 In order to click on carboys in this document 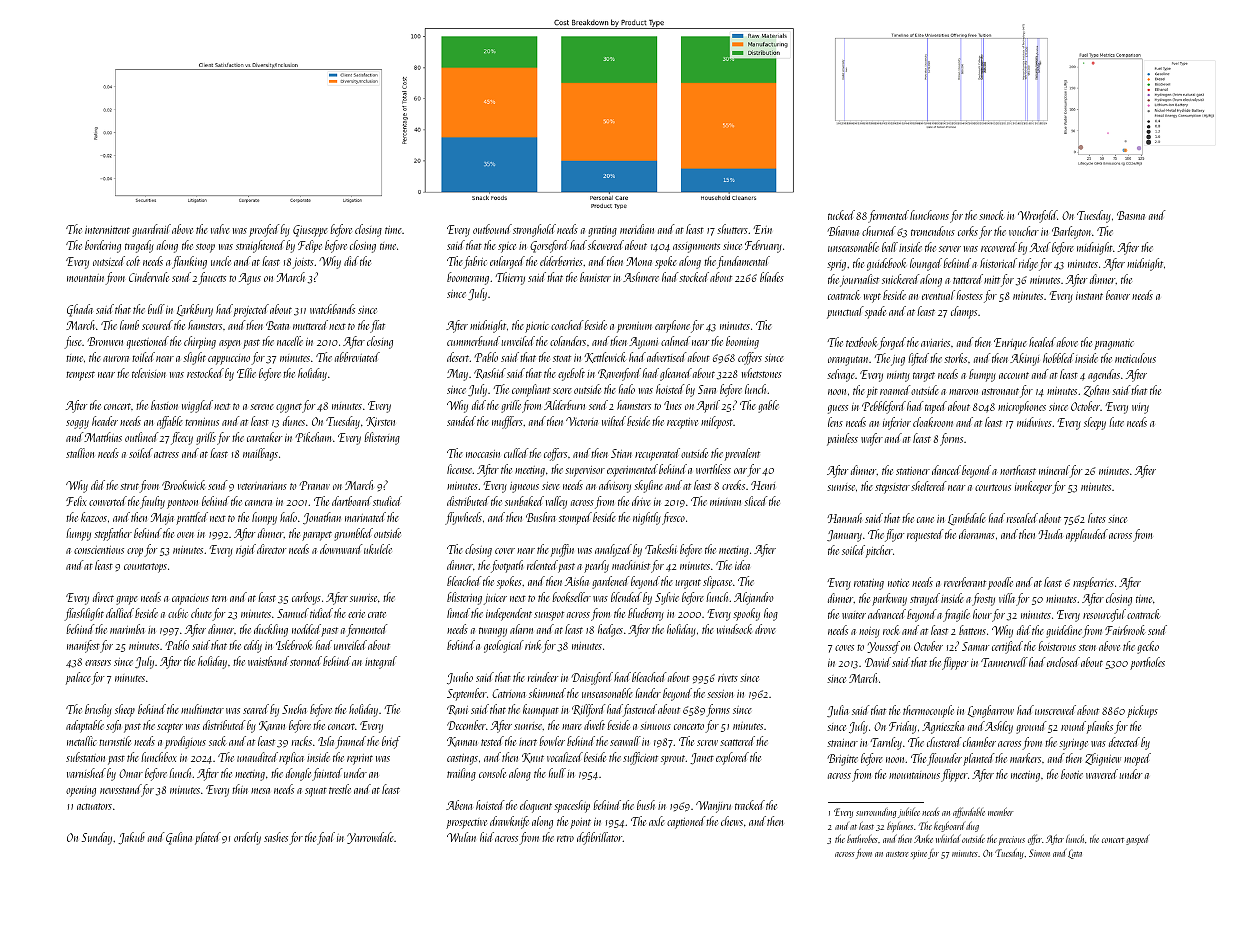, I will do `click(306, 598)`.
